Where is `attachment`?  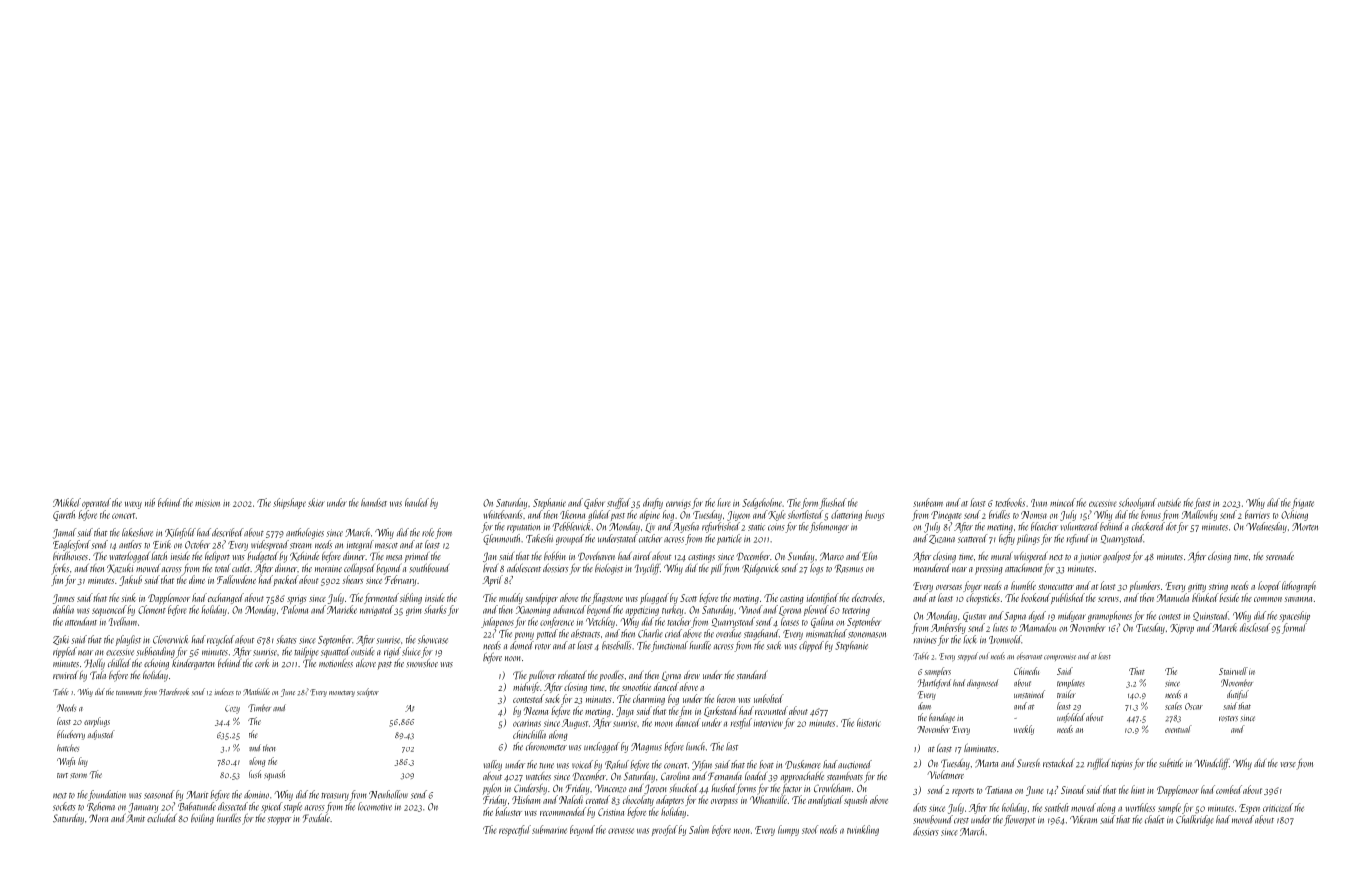
attachment is located at coordinates (1024, 568).
